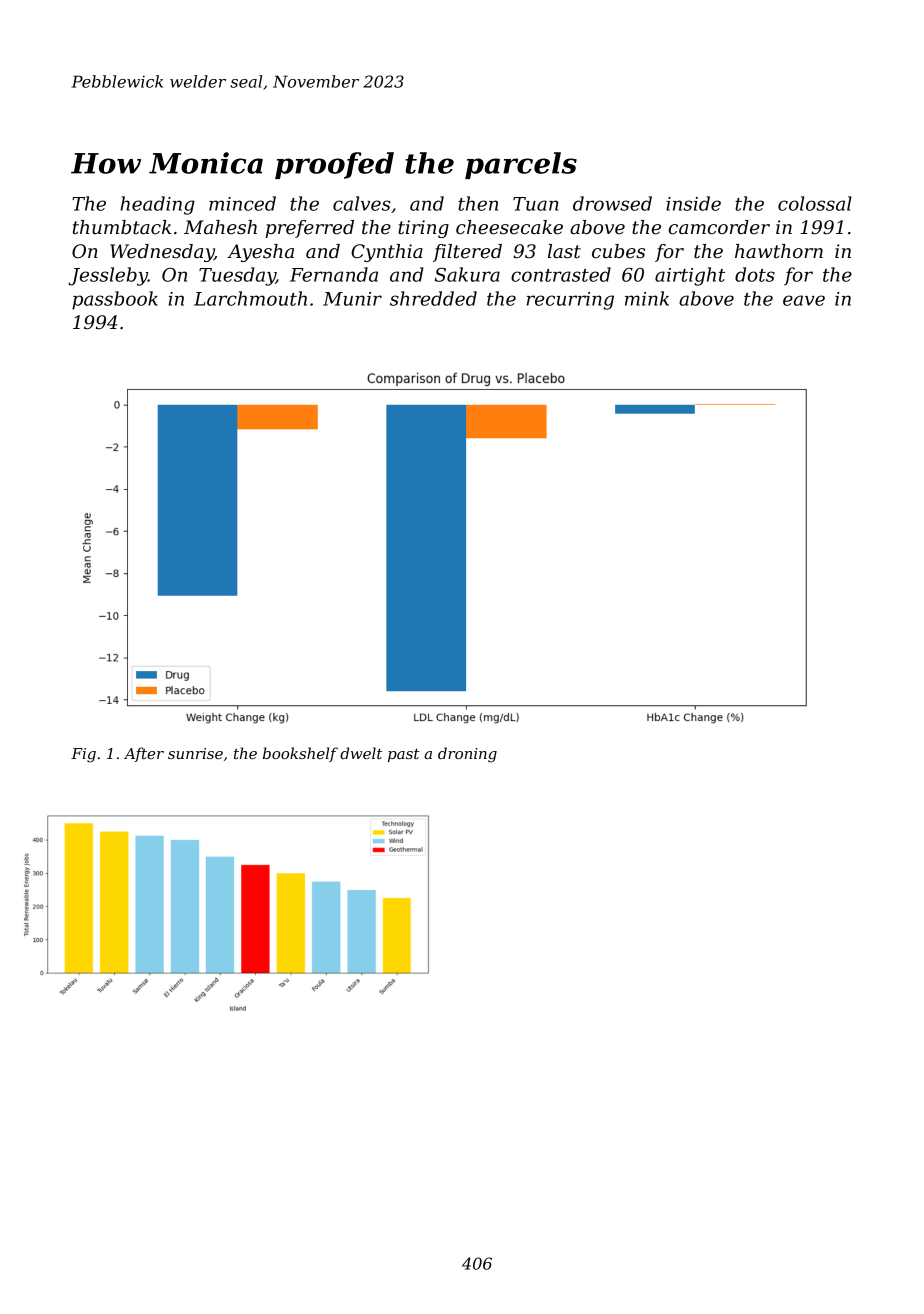 This screenshot has width=924, height=1314. What do you see at coordinates (804, 300) in the screenshot?
I see `eave` at bounding box center [804, 300].
